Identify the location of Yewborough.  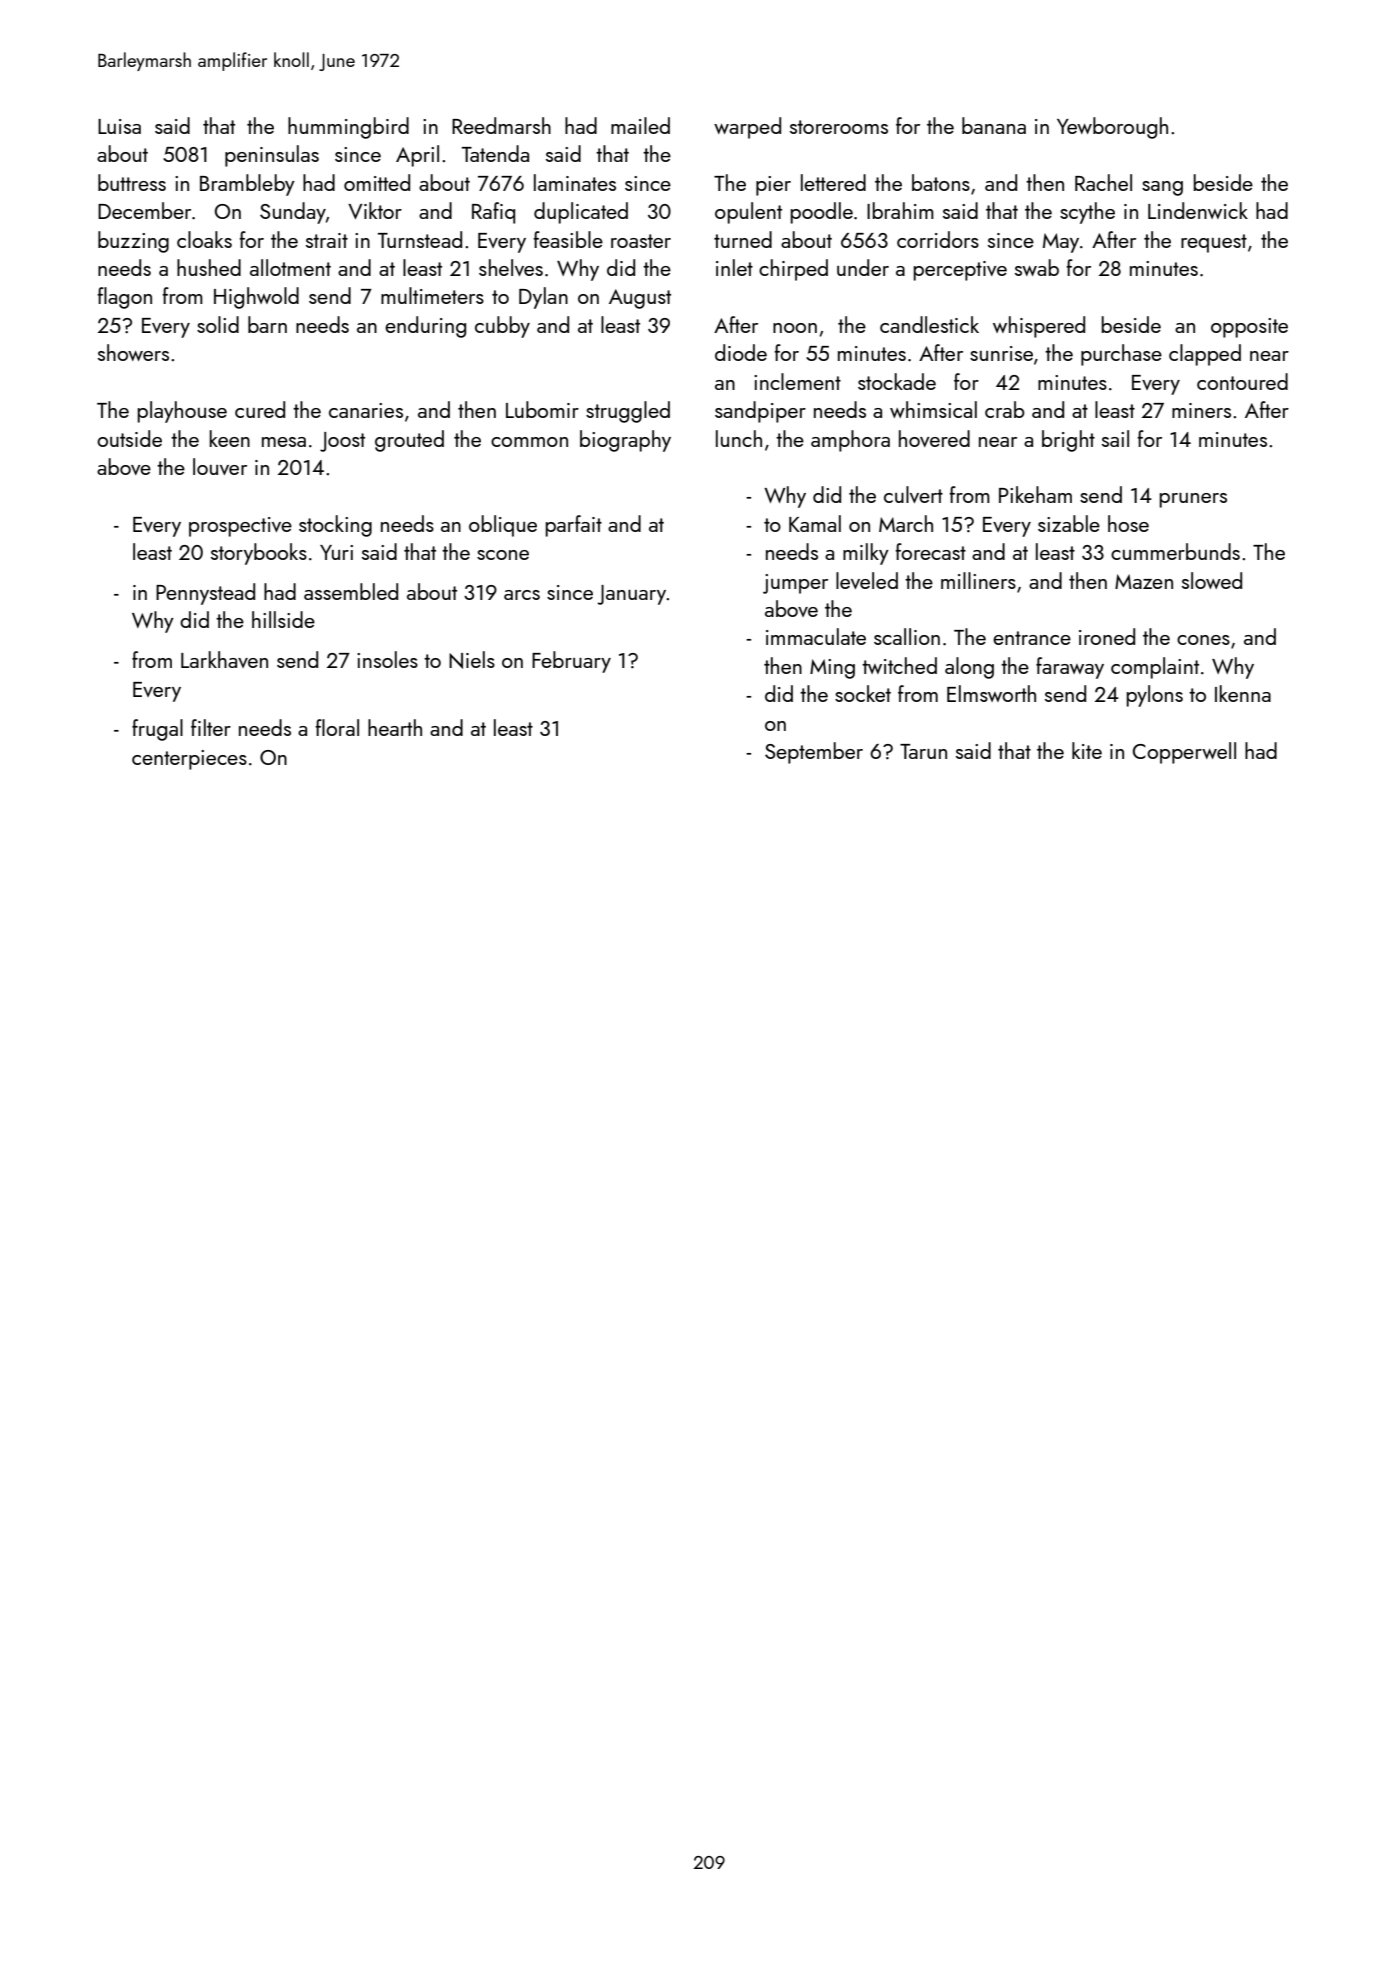
(1112, 128).
